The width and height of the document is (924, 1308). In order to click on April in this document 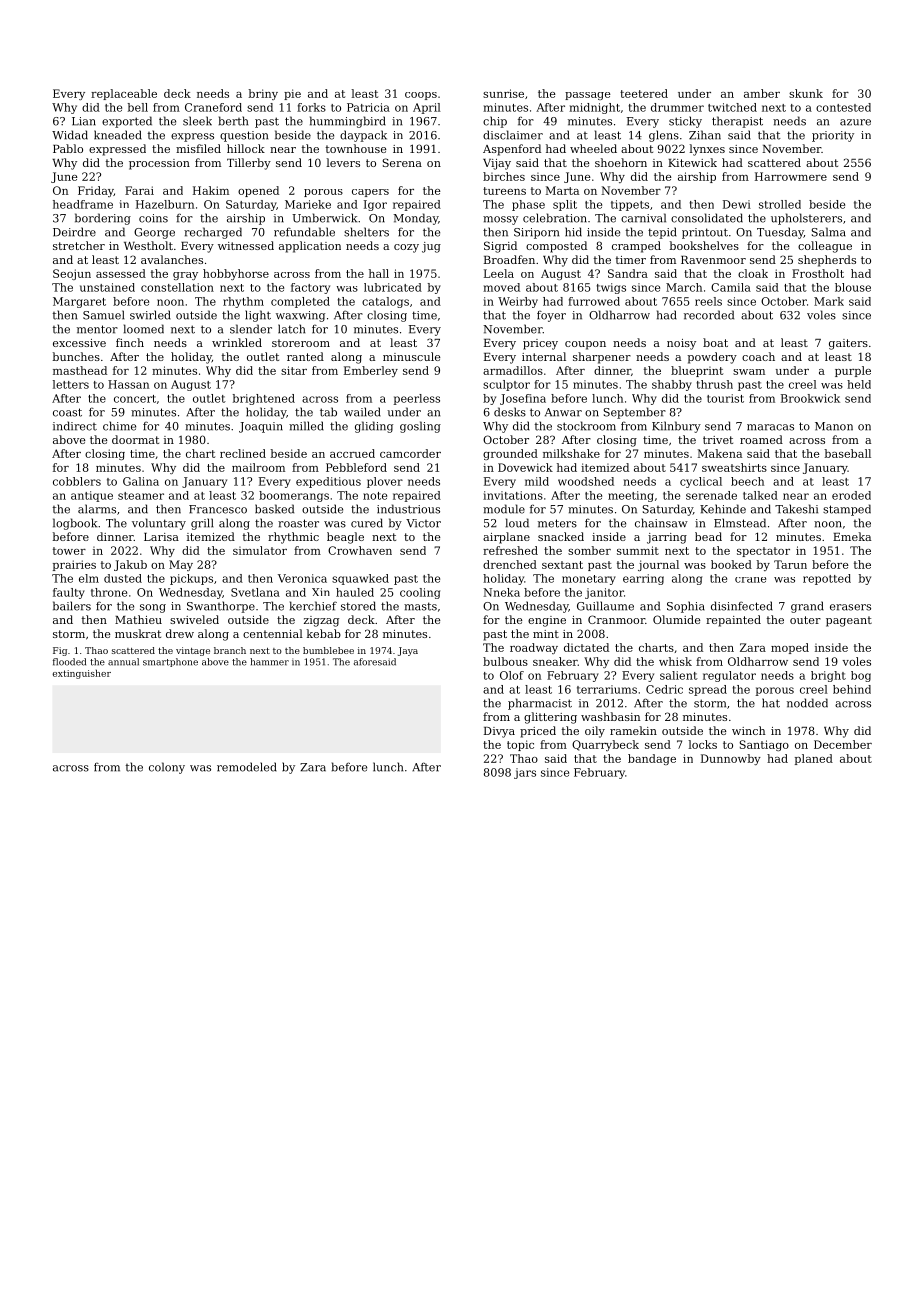, I will do `click(427, 108)`.
